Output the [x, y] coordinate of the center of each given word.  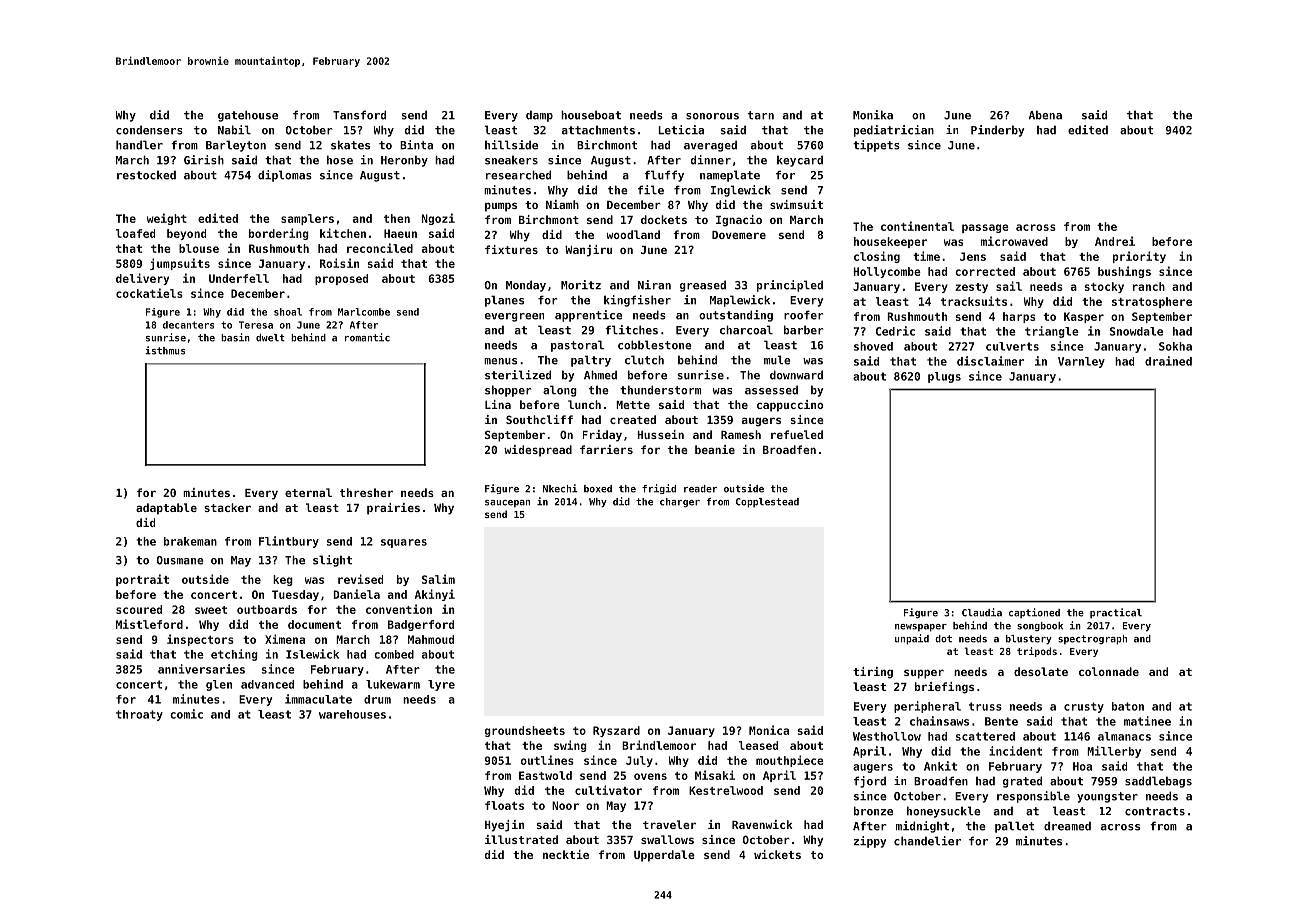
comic [186, 714]
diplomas [285, 176]
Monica [769, 730]
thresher [366, 492]
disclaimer [990, 361]
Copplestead [767, 503]
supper [924, 674]
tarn [761, 115]
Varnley [1081, 362]
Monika [873, 115]
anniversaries [201, 669]
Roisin [339, 263]
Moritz [581, 285]
